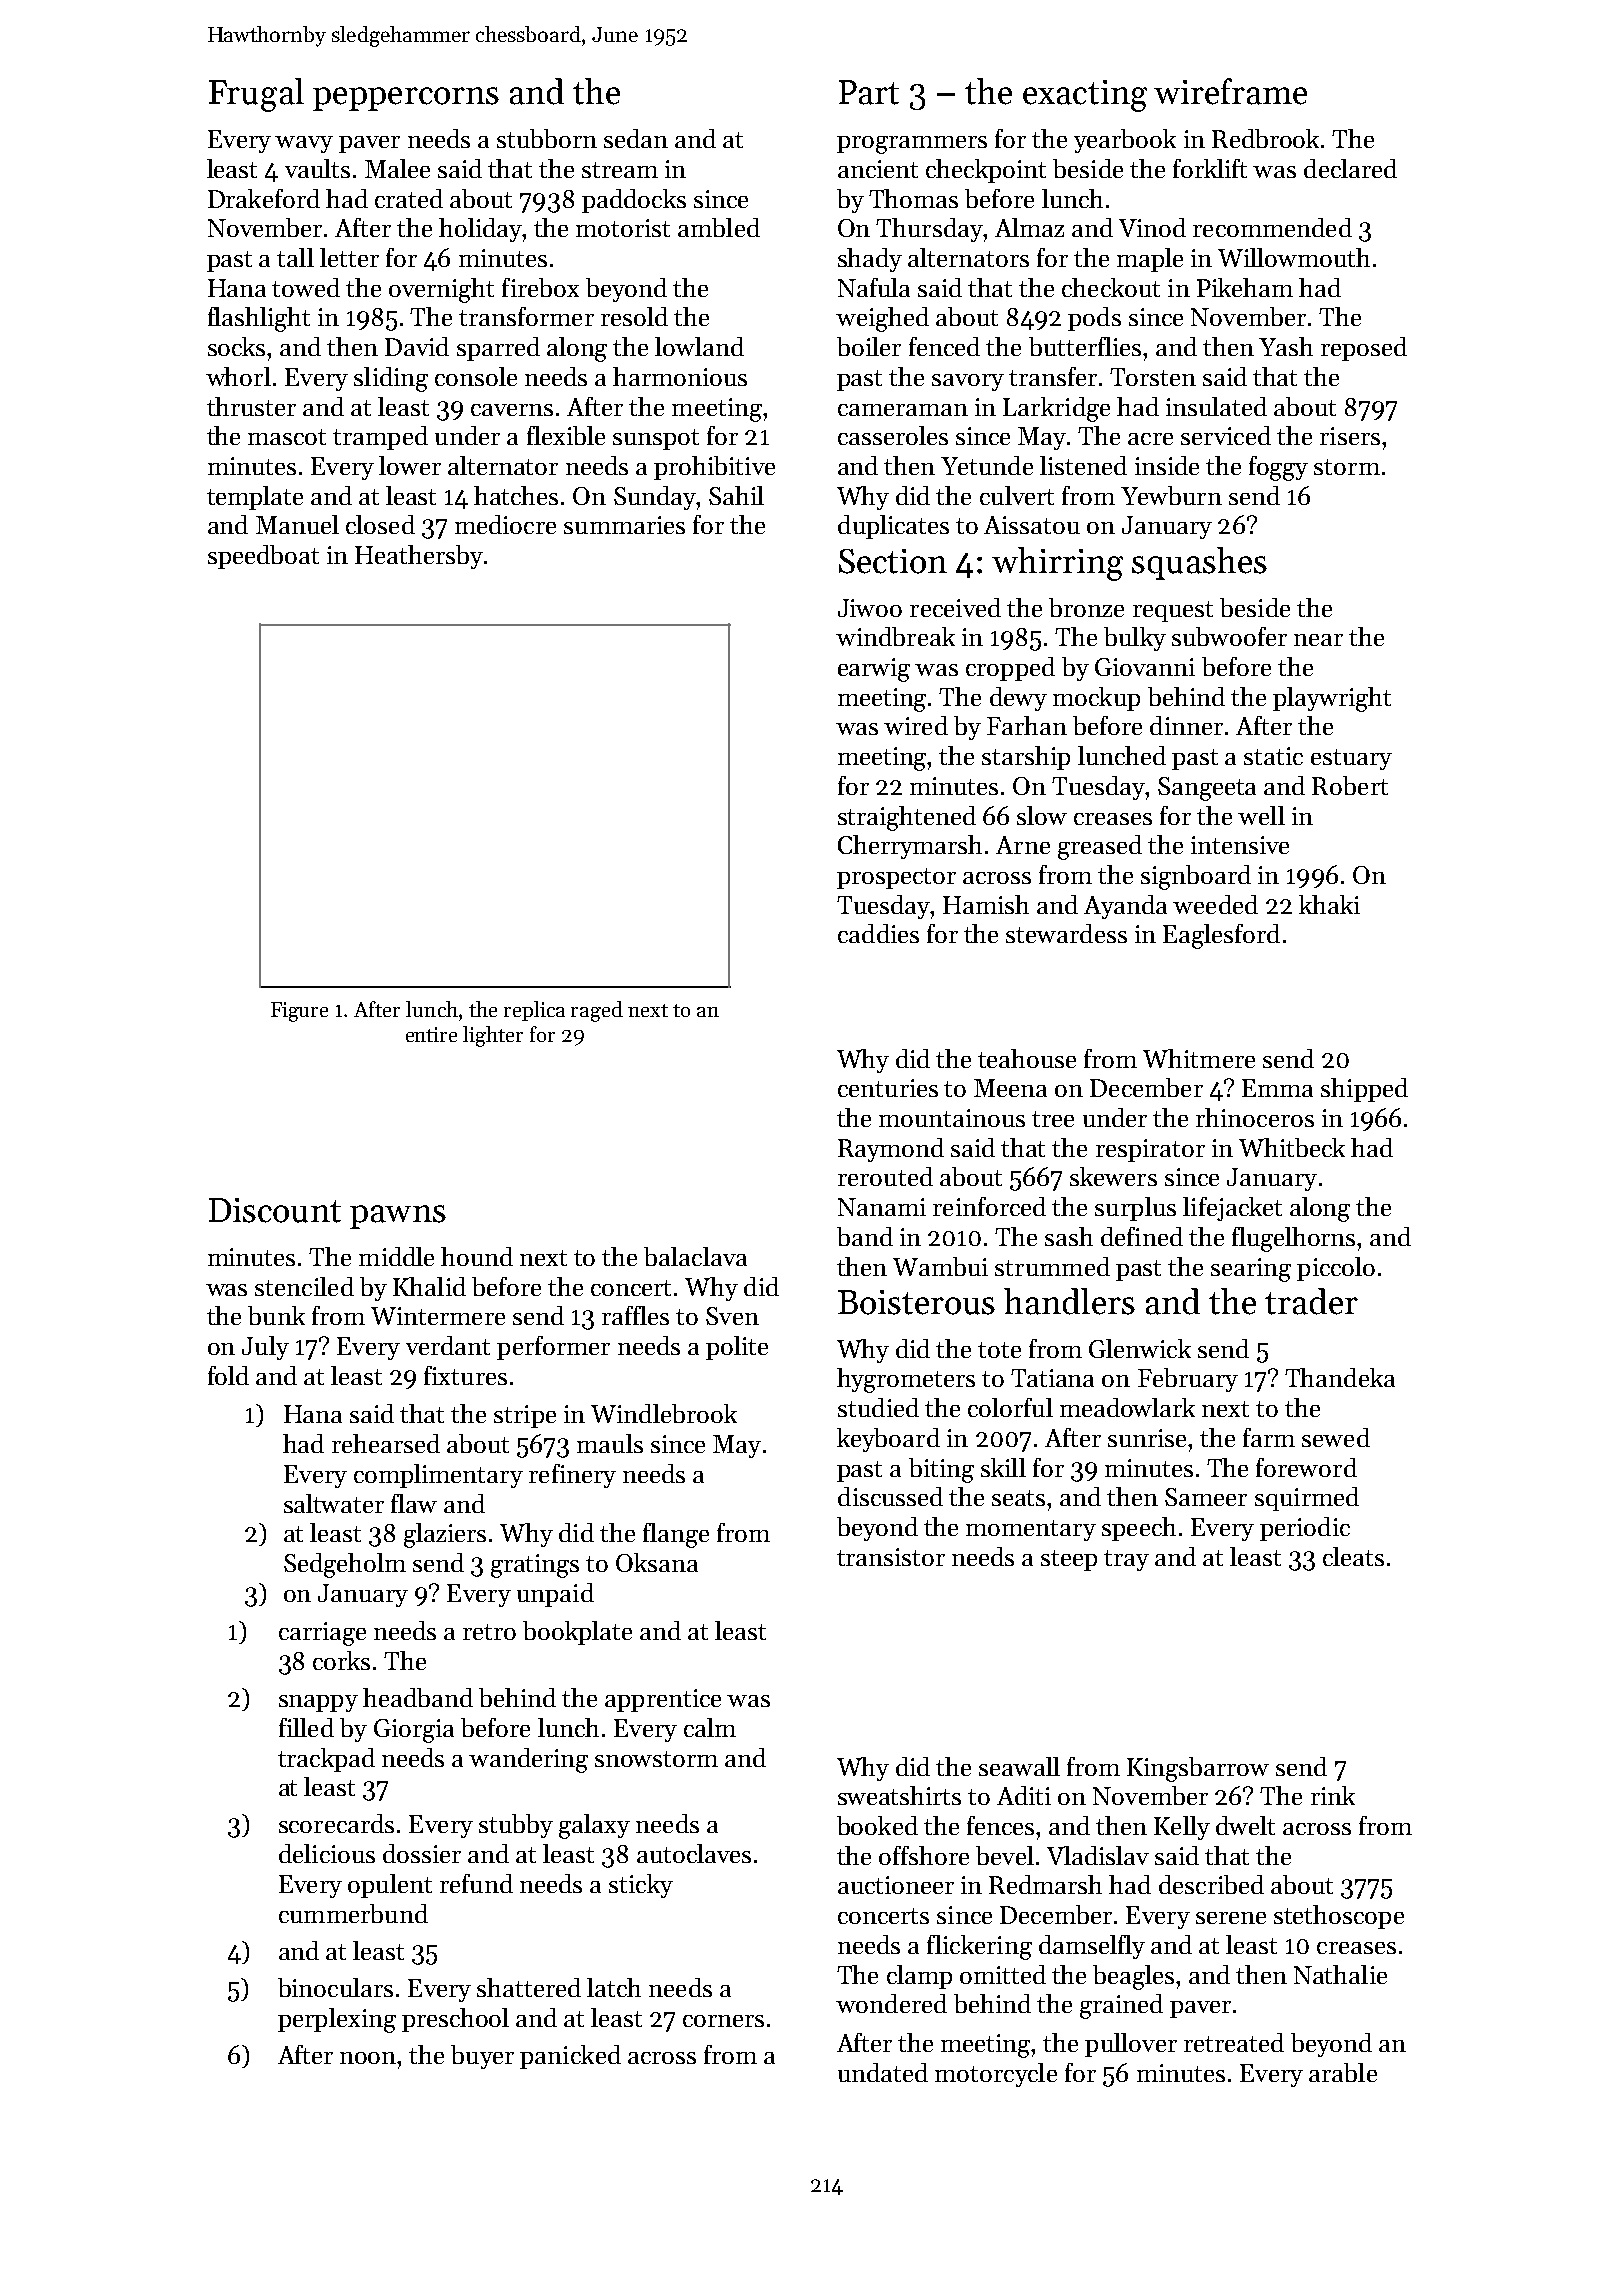 This page has height=2292, width=1620. I want to click on flickering, so click(979, 1947).
